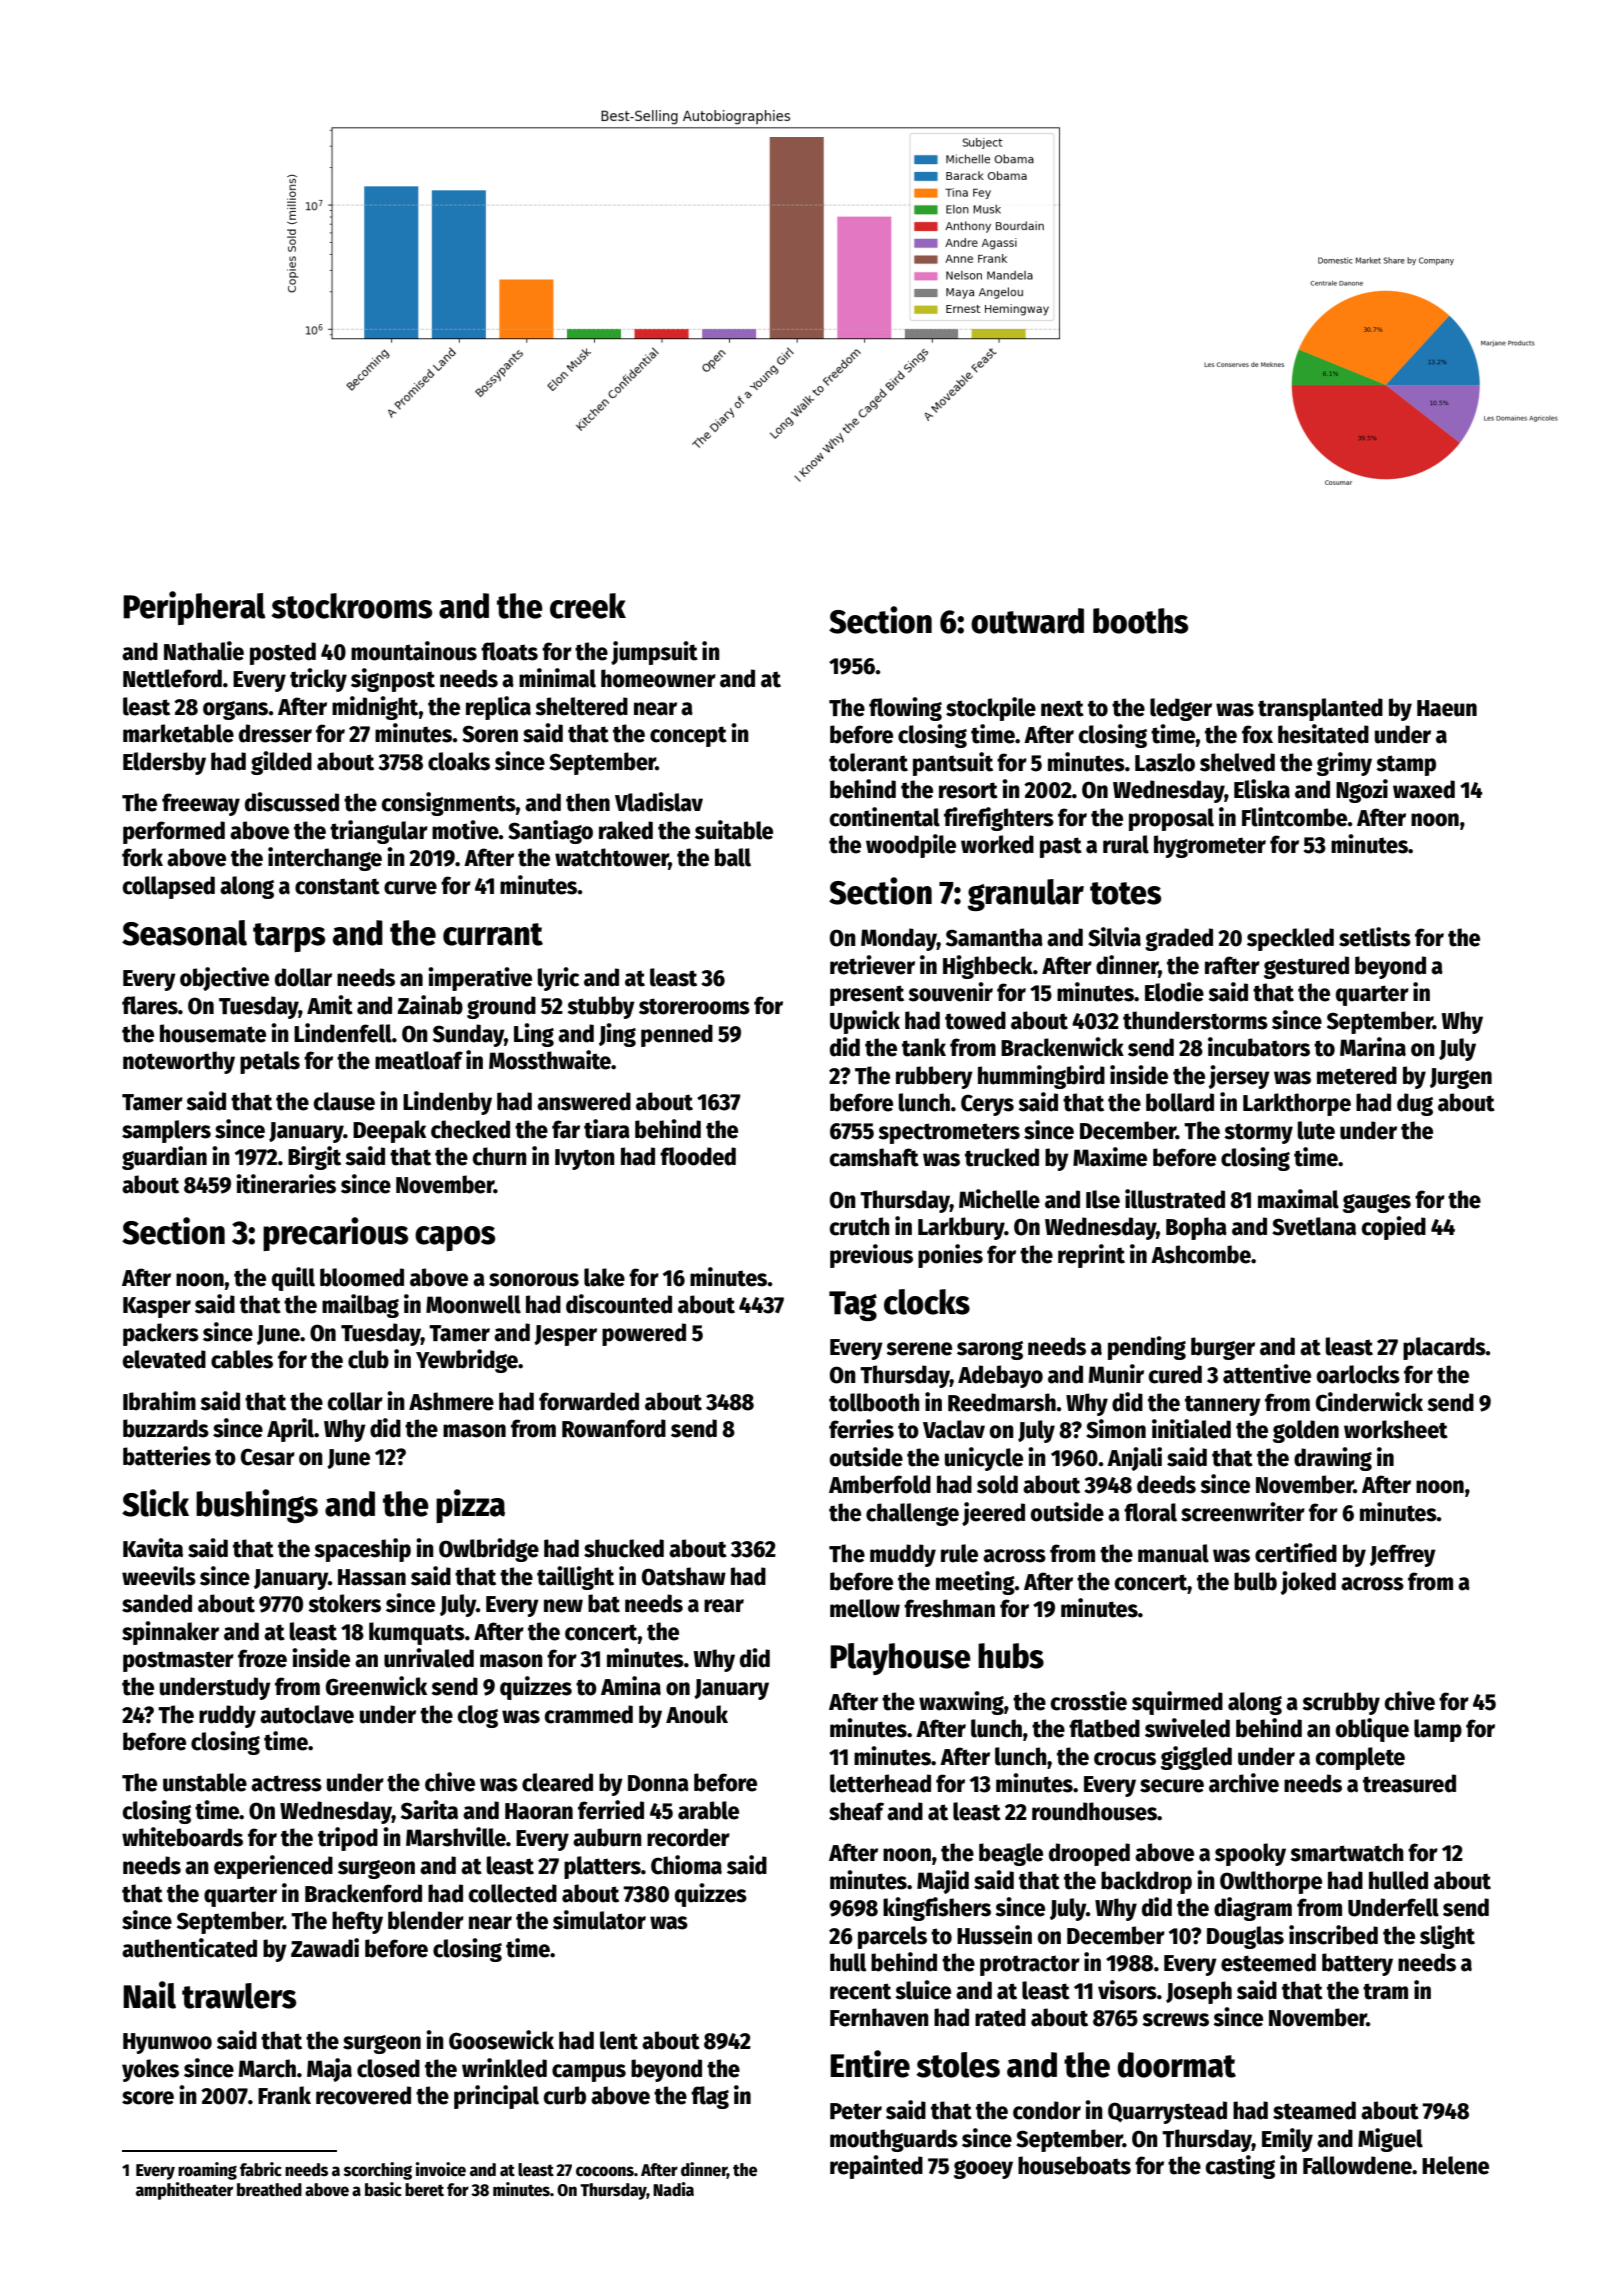  Describe the element at coordinates (1140, 621) in the screenshot. I see `booths` at that location.
